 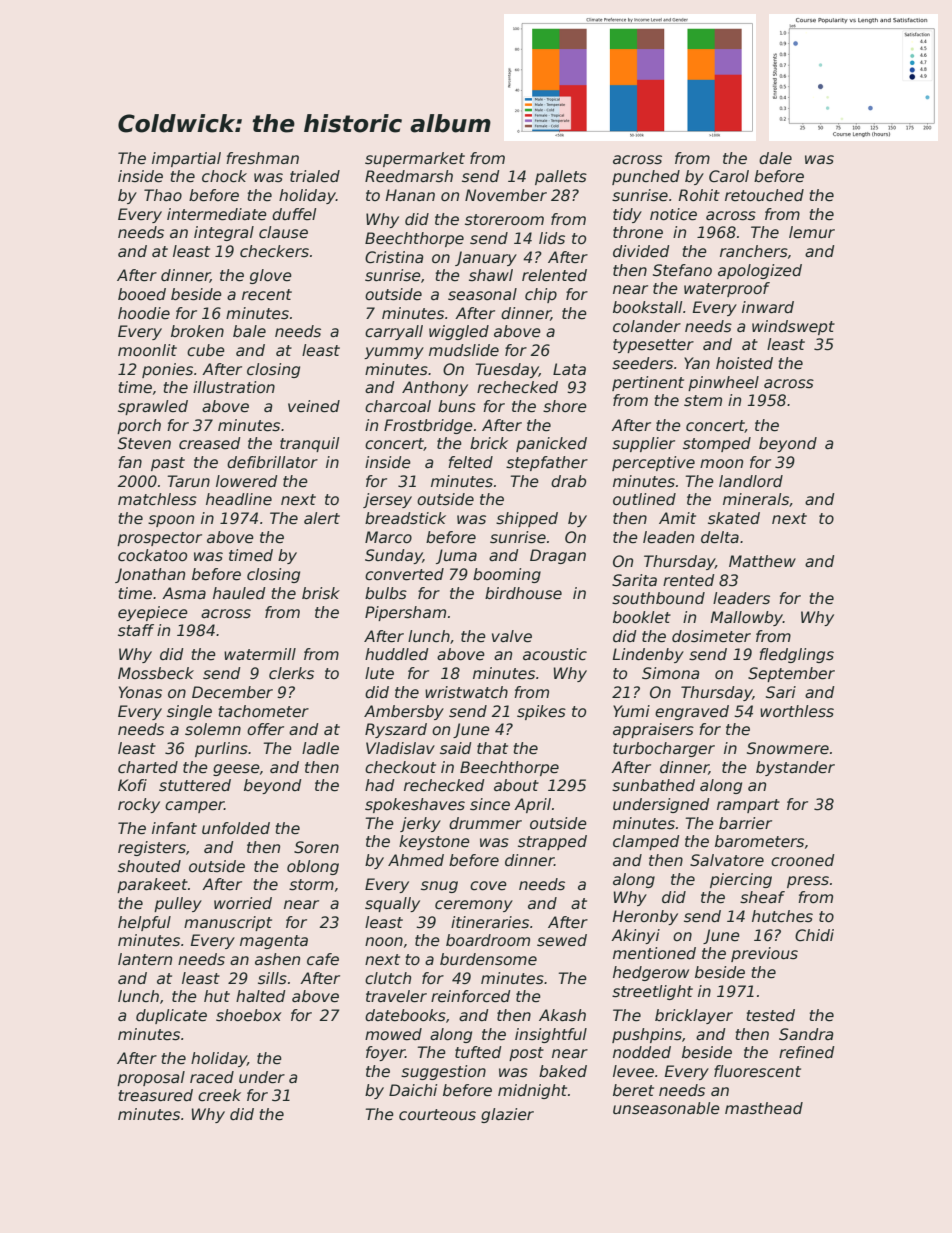 What do you see at coordinates (321, 593) in the screenshot?
I see `brisk` at bounding box center [321, 593].
